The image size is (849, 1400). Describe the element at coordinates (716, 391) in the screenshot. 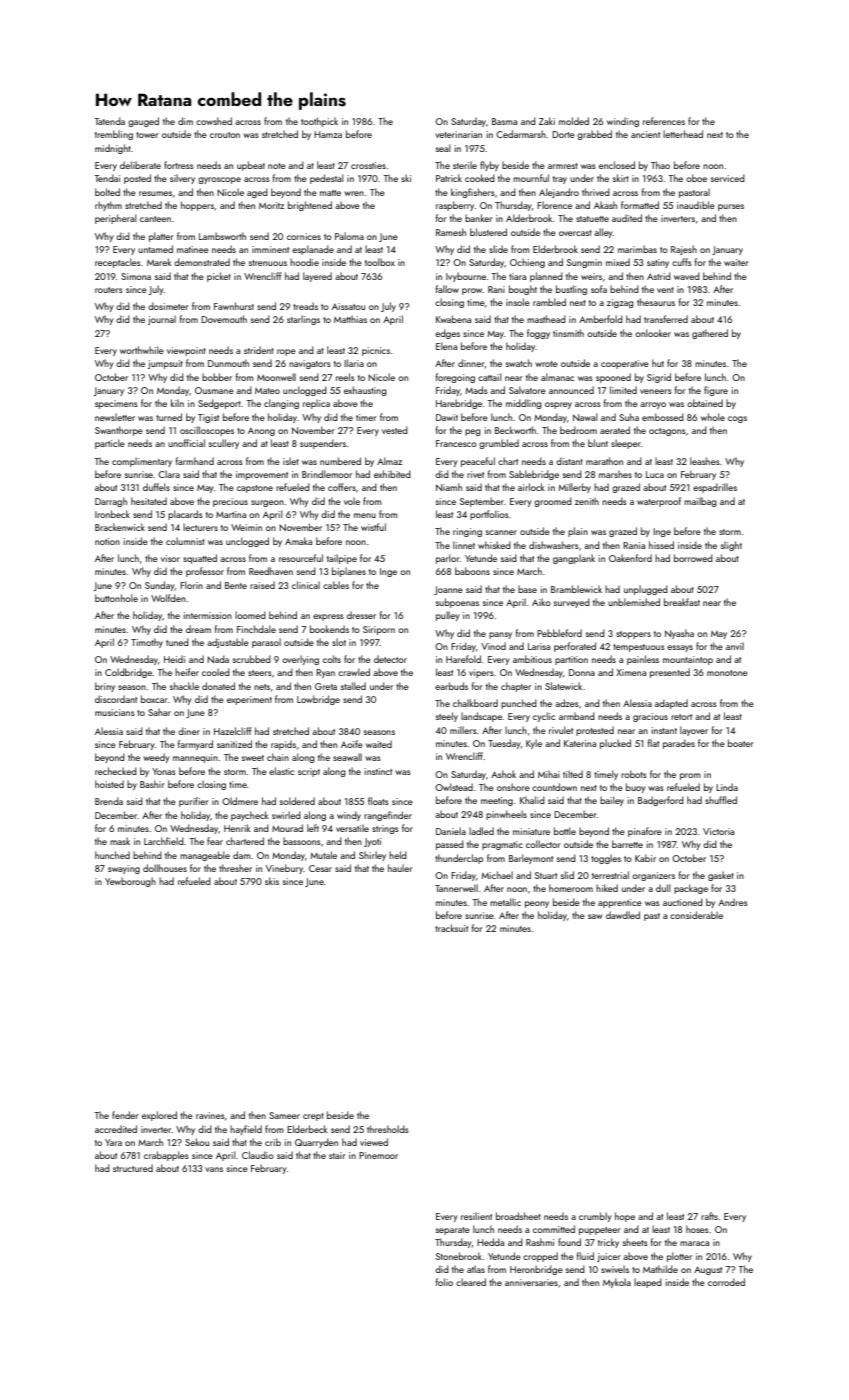

I see `figure` at that location.
